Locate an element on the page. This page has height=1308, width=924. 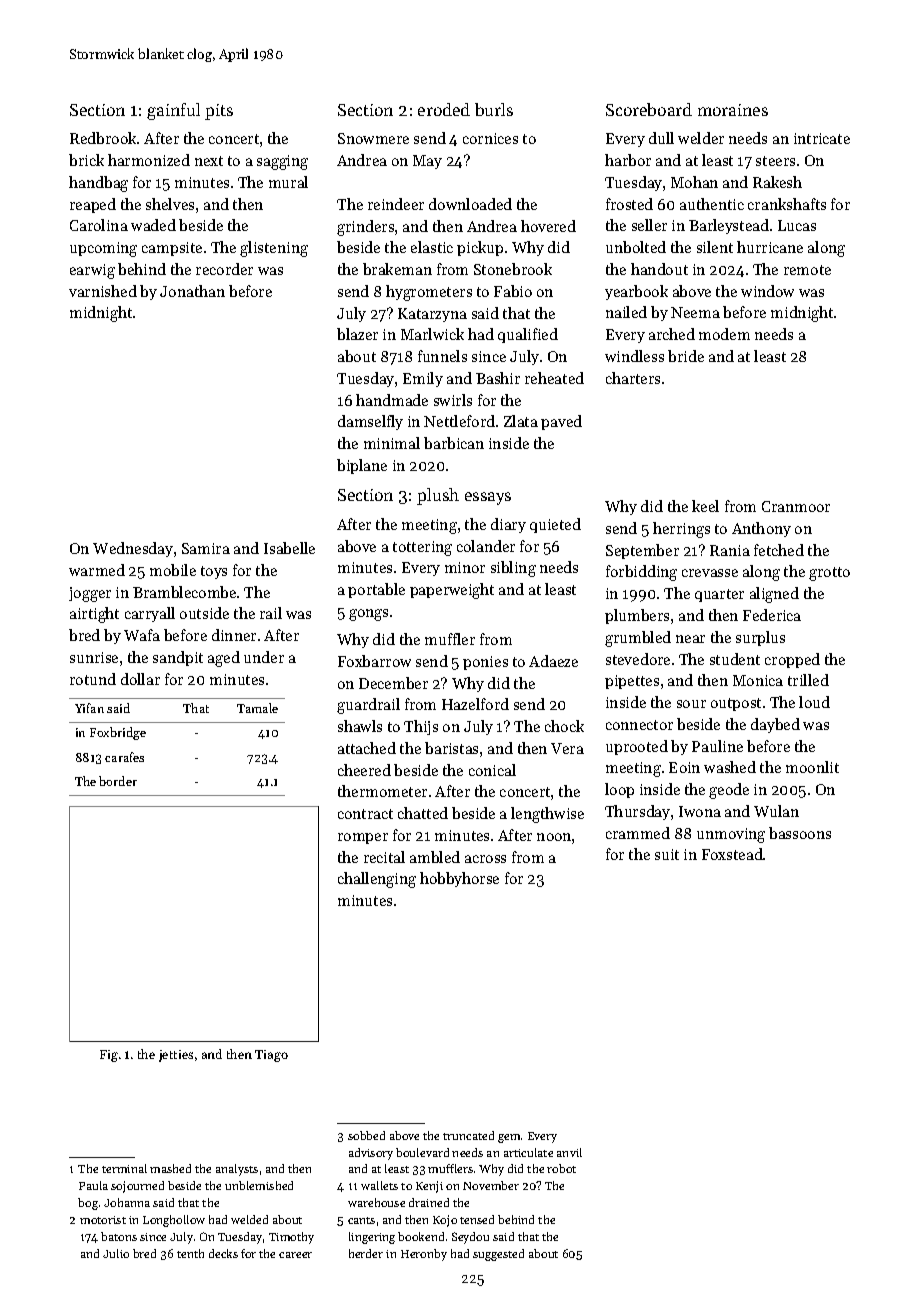
Wednesday is located at coordinates (133, 549).
